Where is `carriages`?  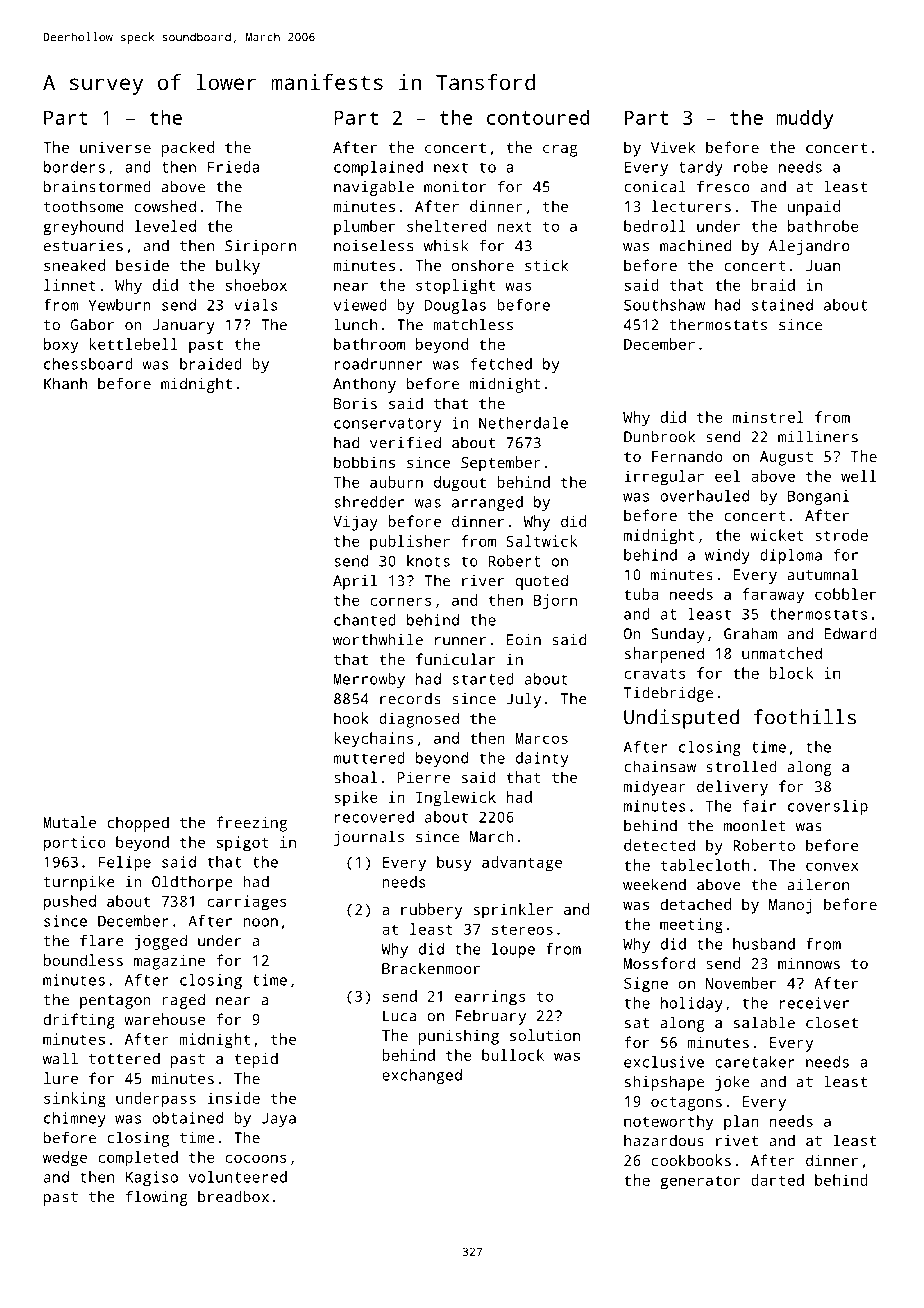 carriages is located at coordinates (247, 903).
